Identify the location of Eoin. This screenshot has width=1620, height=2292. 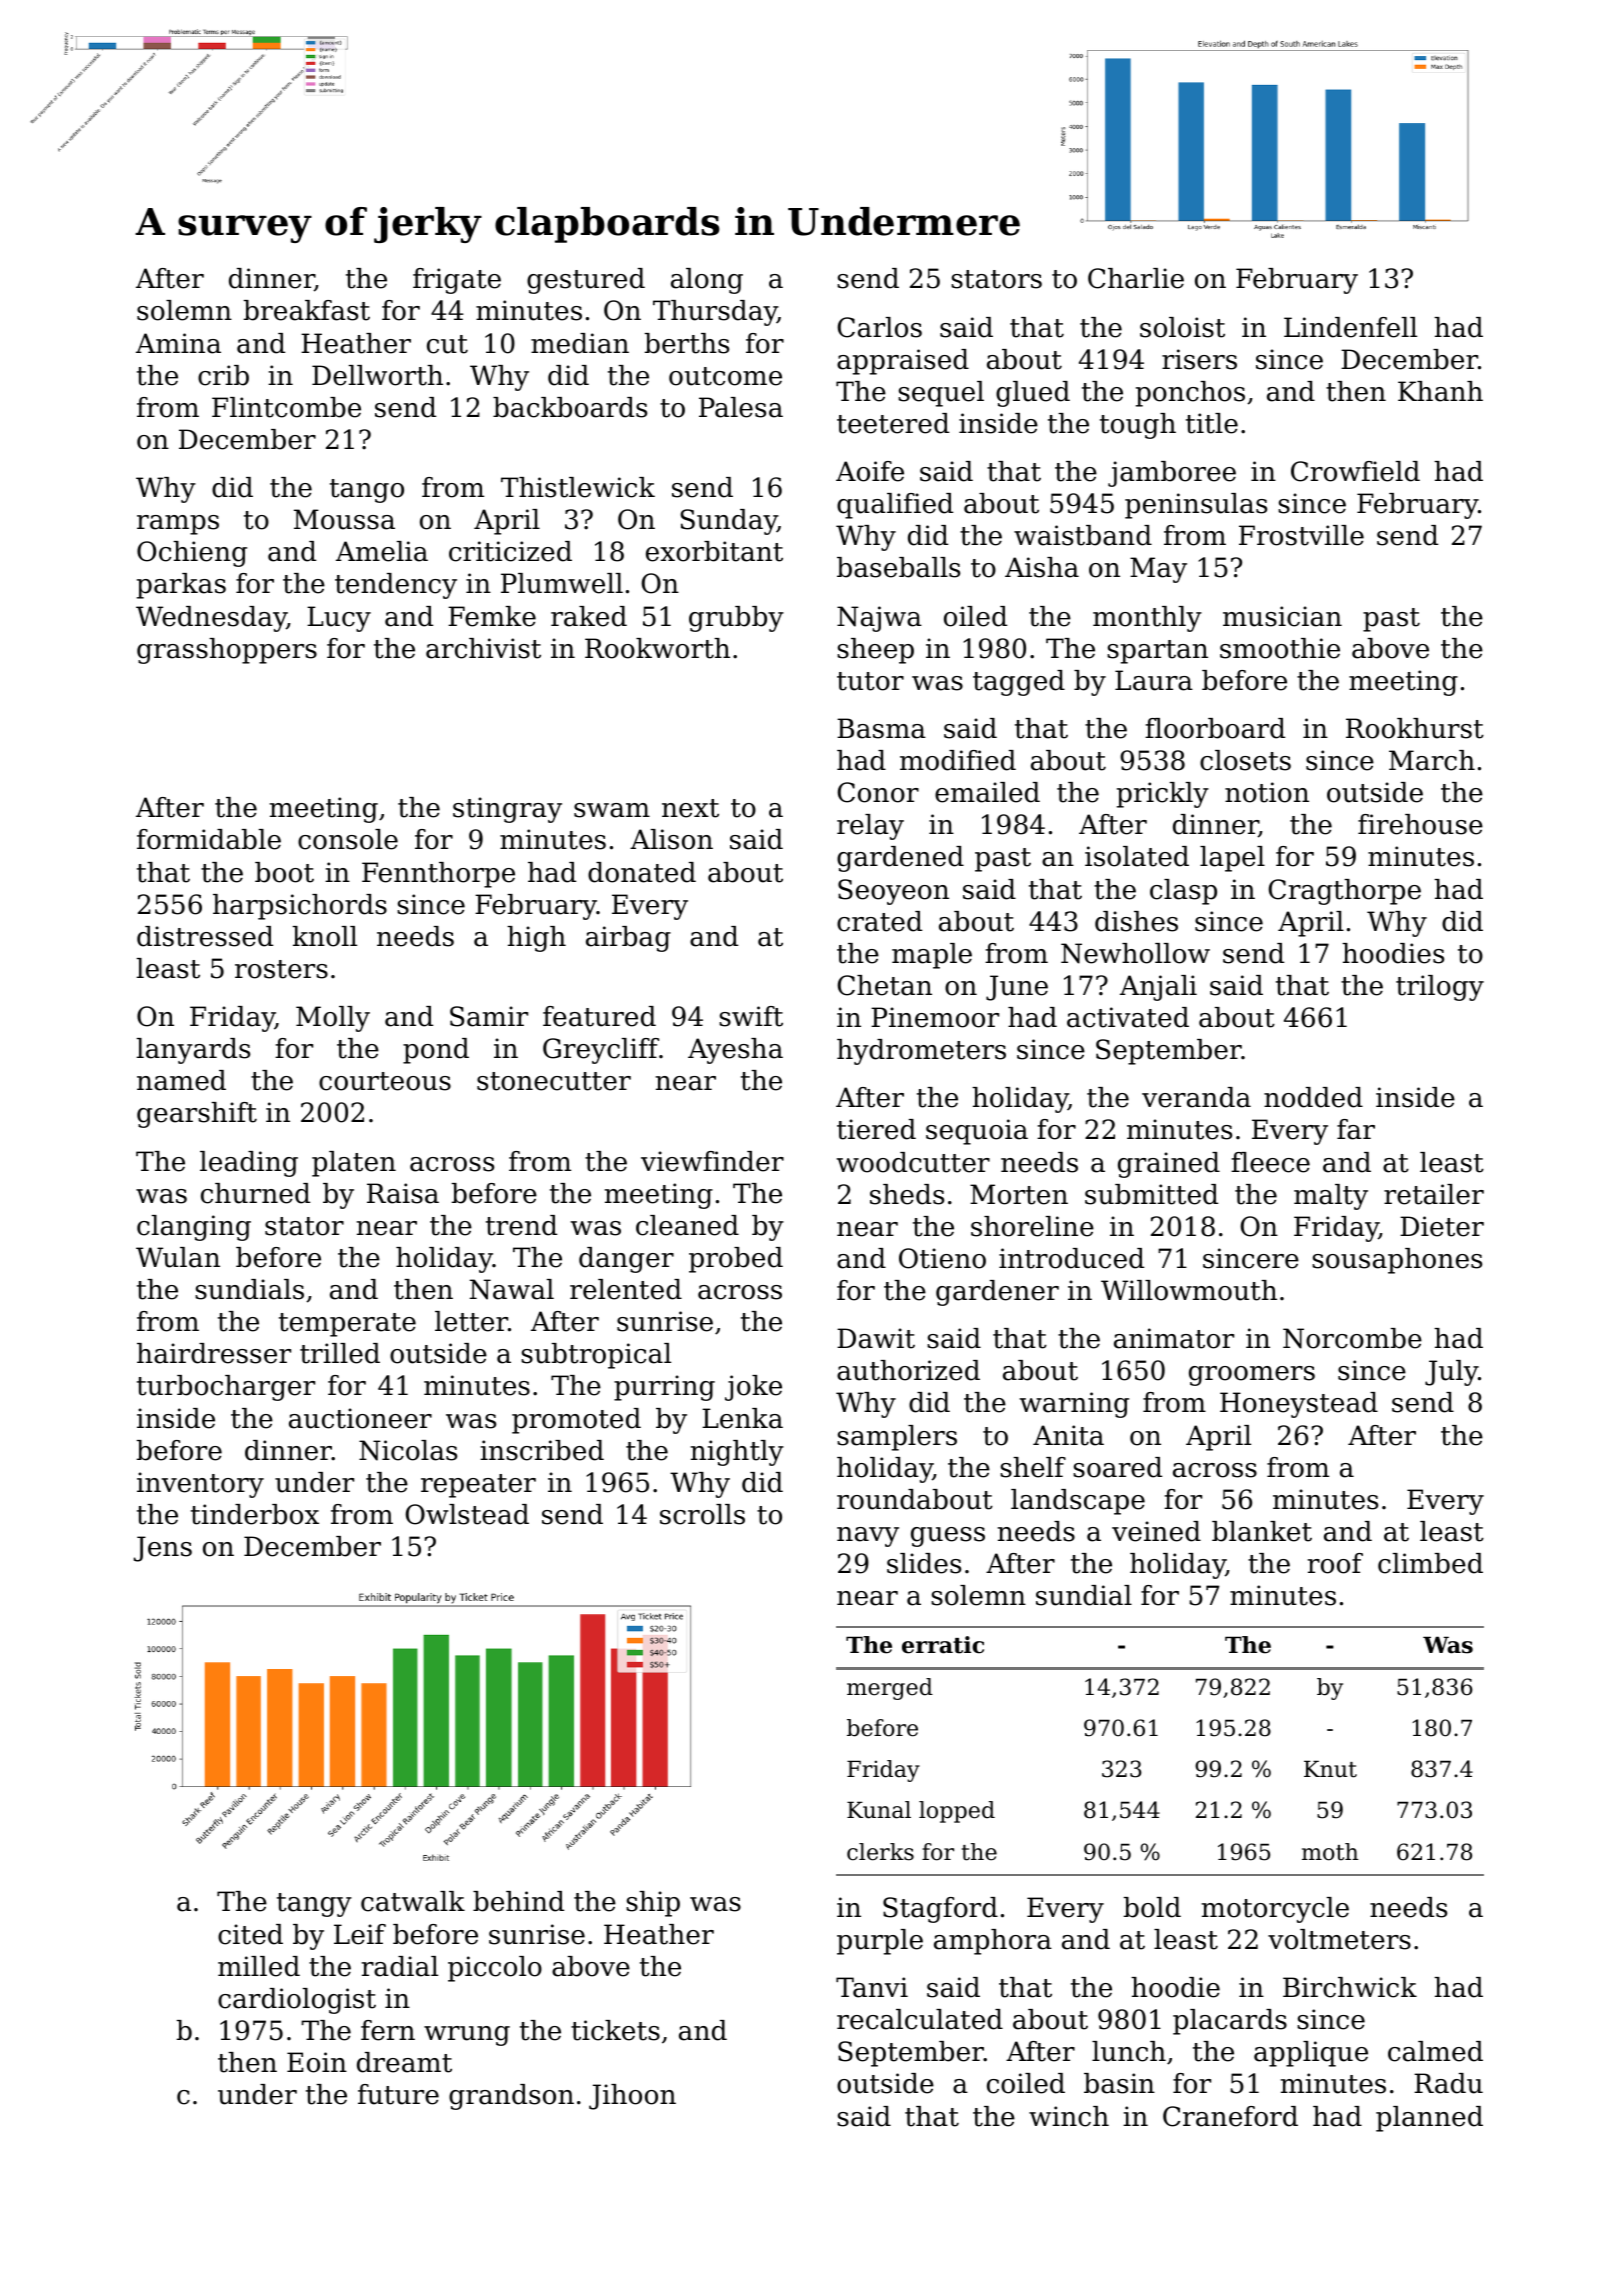
(317, 2062).
